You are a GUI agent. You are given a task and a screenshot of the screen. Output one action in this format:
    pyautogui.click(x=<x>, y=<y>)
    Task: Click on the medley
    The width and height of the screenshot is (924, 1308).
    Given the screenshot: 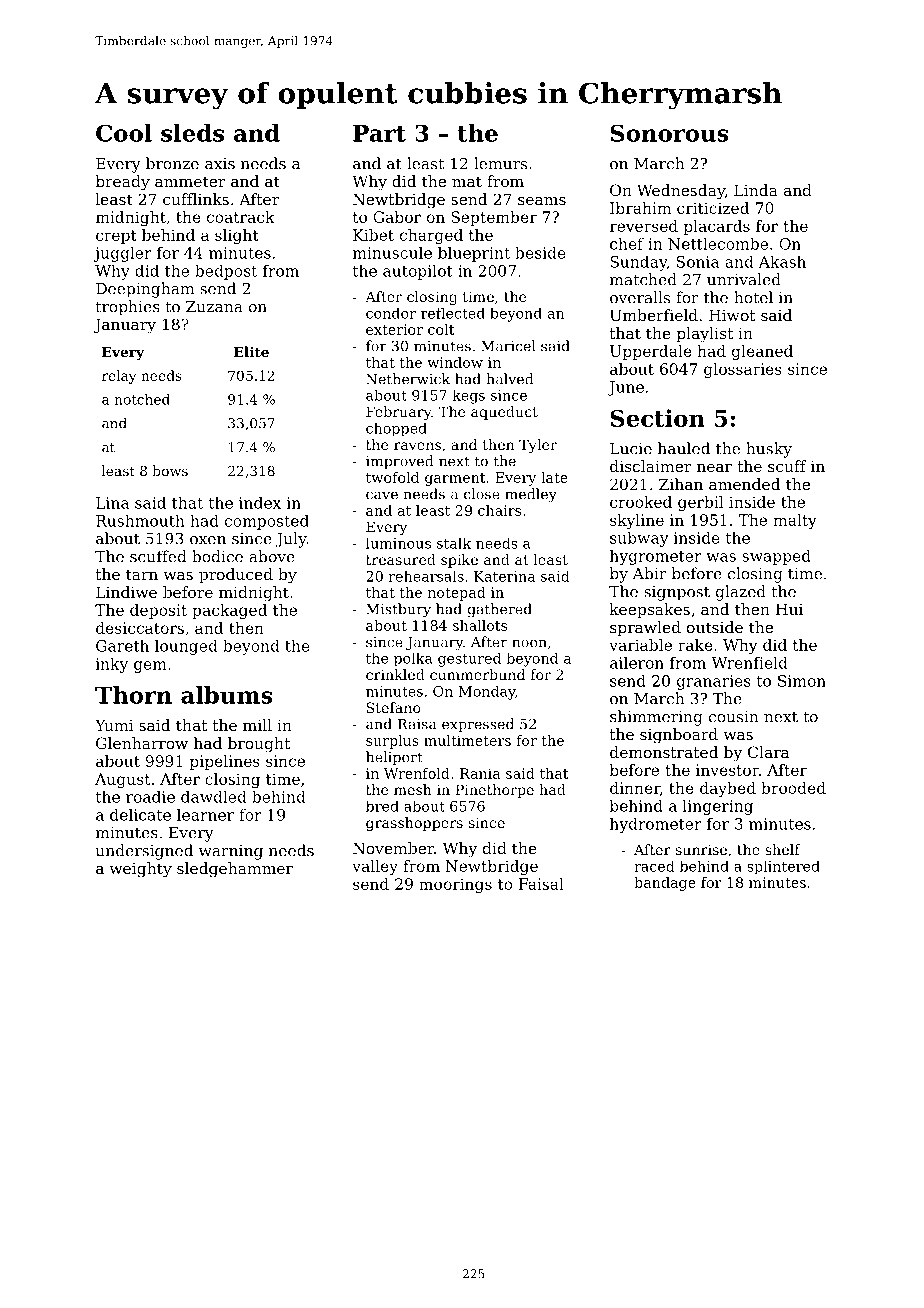 What is the action you would take?
    pyautogui.click(x=531, y=495)
